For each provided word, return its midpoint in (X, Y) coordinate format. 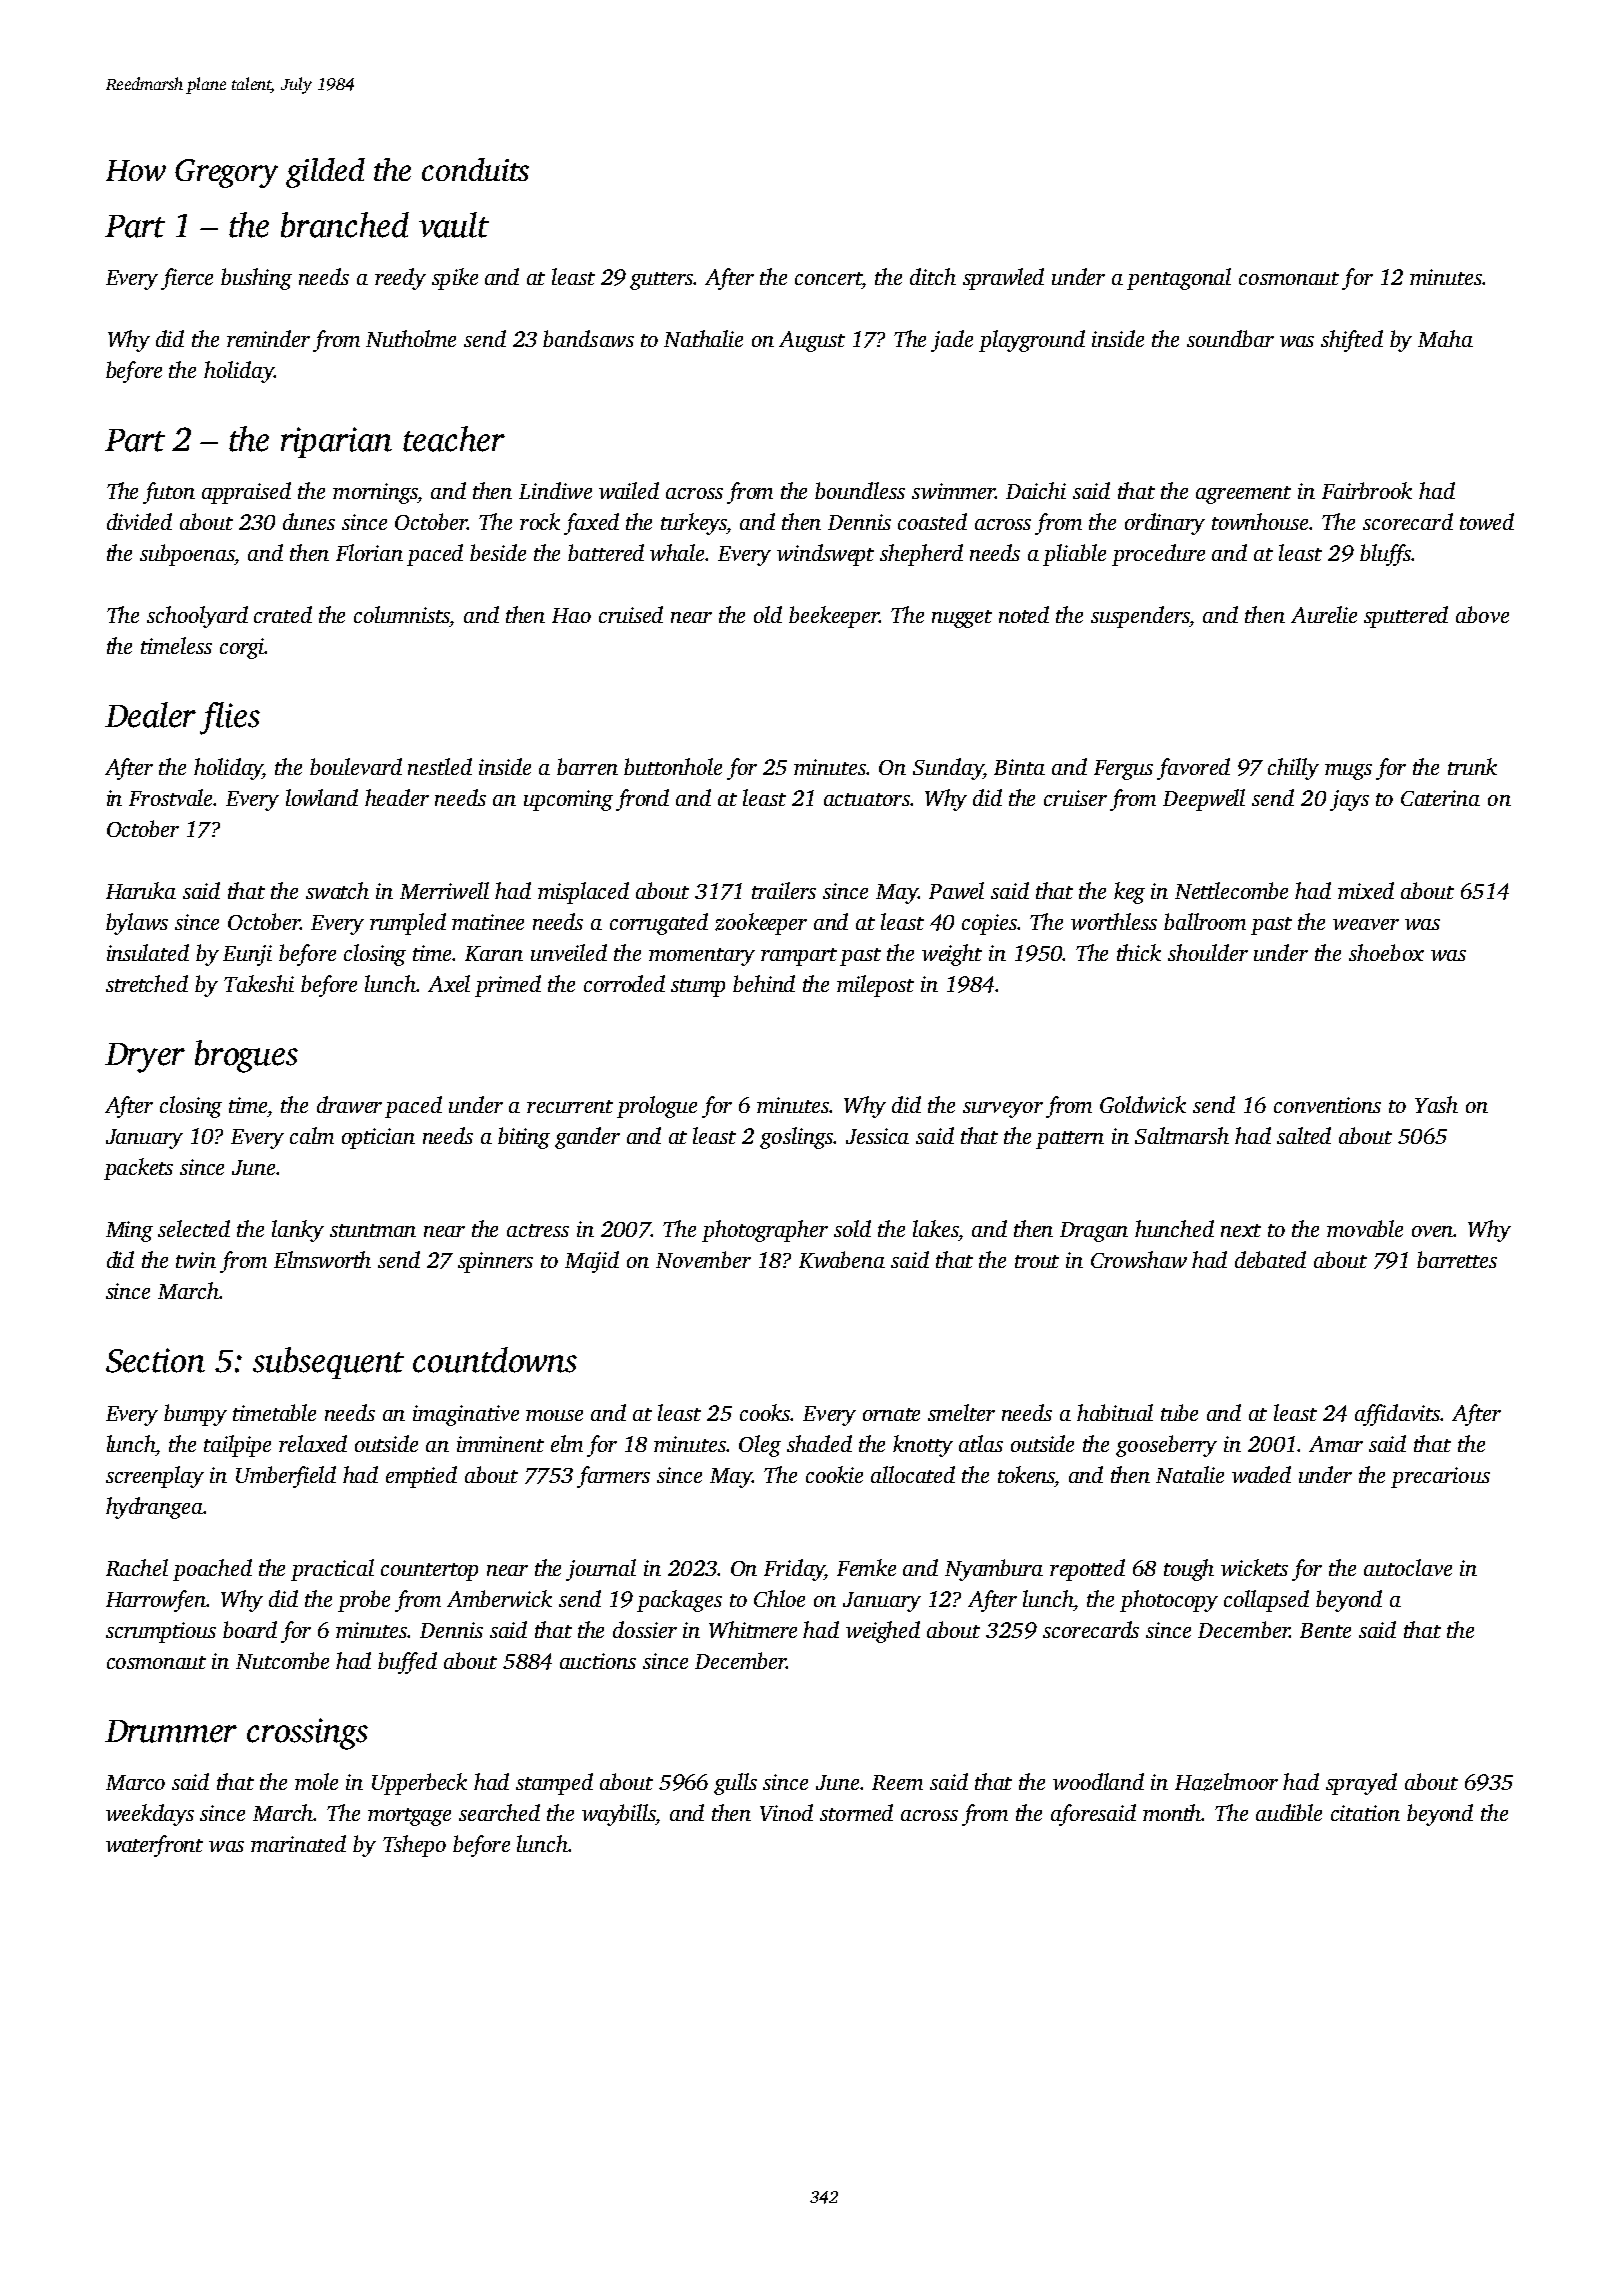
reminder (268, 338)
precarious (1440, 1477)
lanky (298, 1231)
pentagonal (1179, 279)
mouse (554, 1415)
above (1482, 614)
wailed (629, 490)
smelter (961, 1412)
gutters (662, 281)
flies (230, 718)
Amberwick (499, 1598)
